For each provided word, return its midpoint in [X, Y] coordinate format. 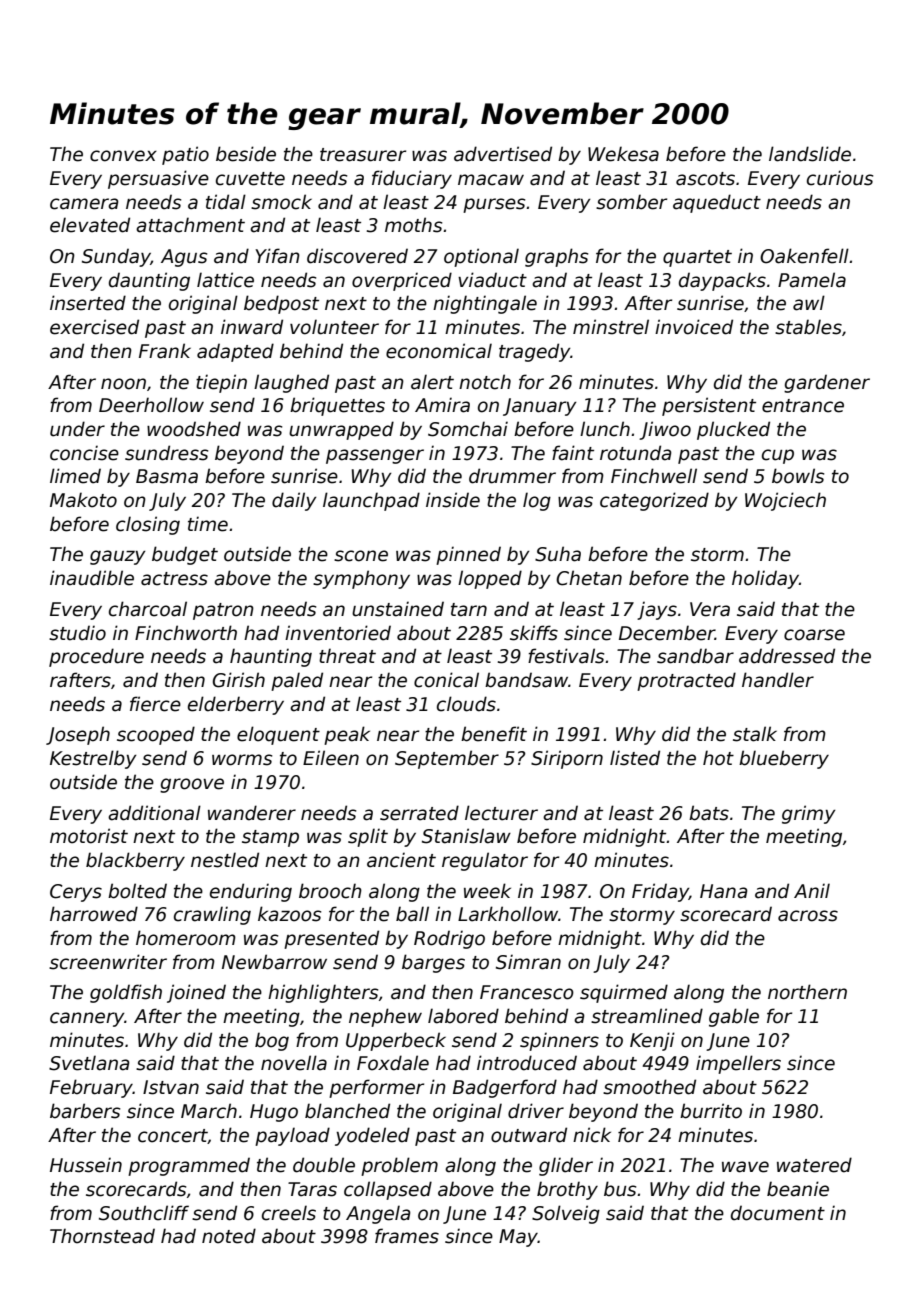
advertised [503, 154]
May [518, 1238]
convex [123, 156]
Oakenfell [804, 256]
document [778, 1213]
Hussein [86, 1165]
